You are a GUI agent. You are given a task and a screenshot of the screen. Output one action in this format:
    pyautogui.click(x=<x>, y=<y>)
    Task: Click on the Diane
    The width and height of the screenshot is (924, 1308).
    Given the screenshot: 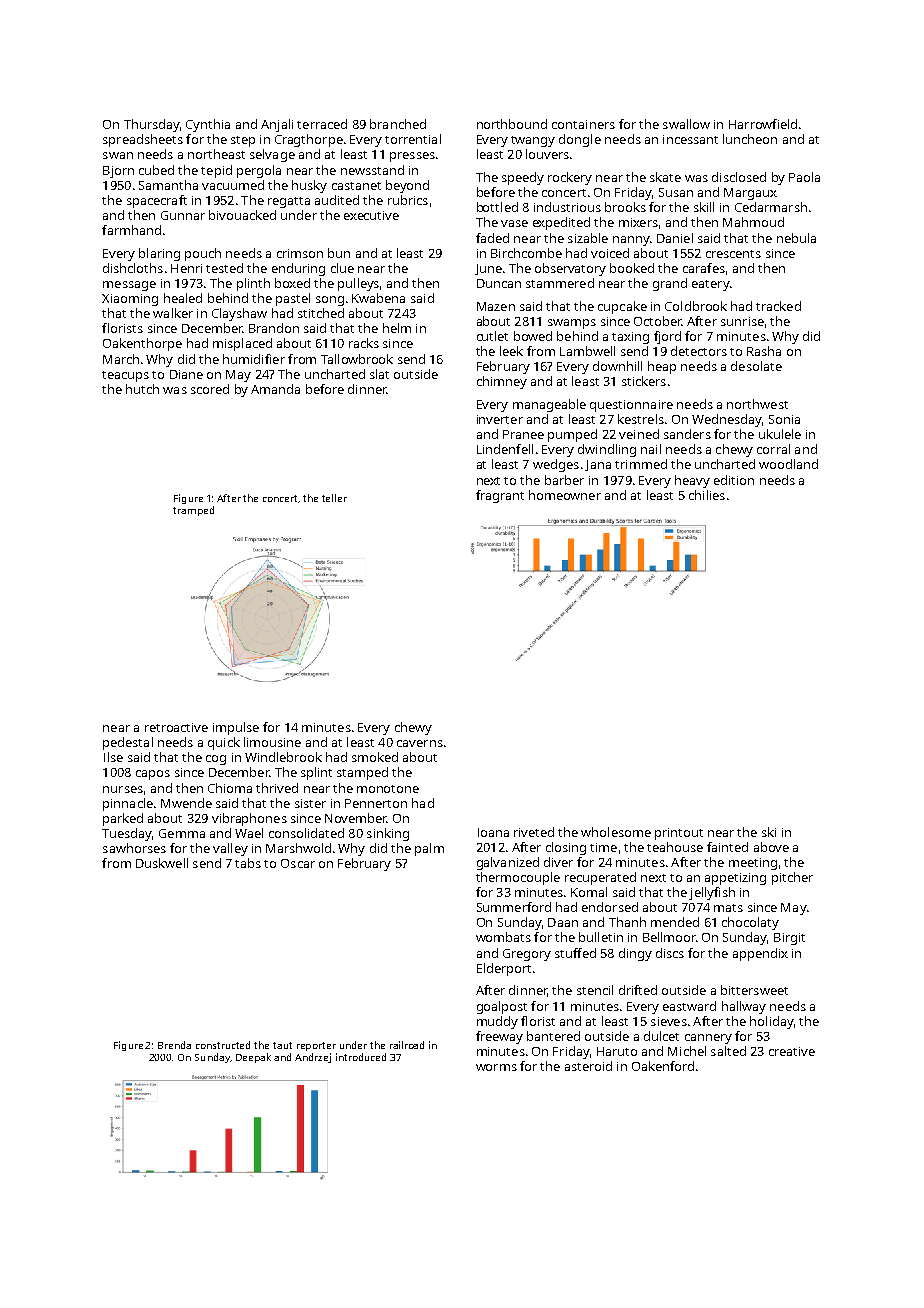 What is the action you would take?
    pyautogui.click(x=186, y=374)
